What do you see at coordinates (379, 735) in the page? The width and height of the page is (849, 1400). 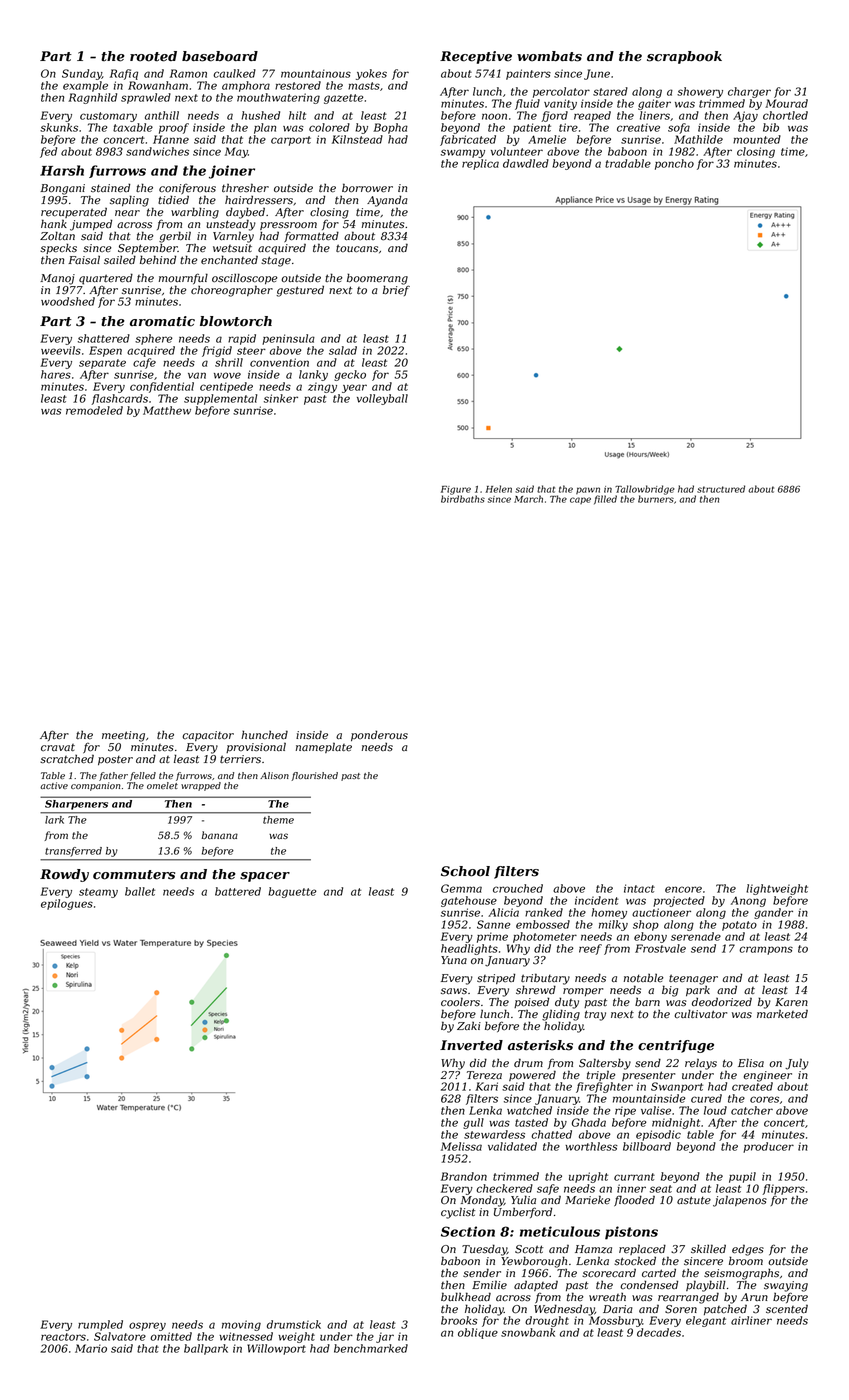 I see `ponderous` at bounding box center [379, 735].
